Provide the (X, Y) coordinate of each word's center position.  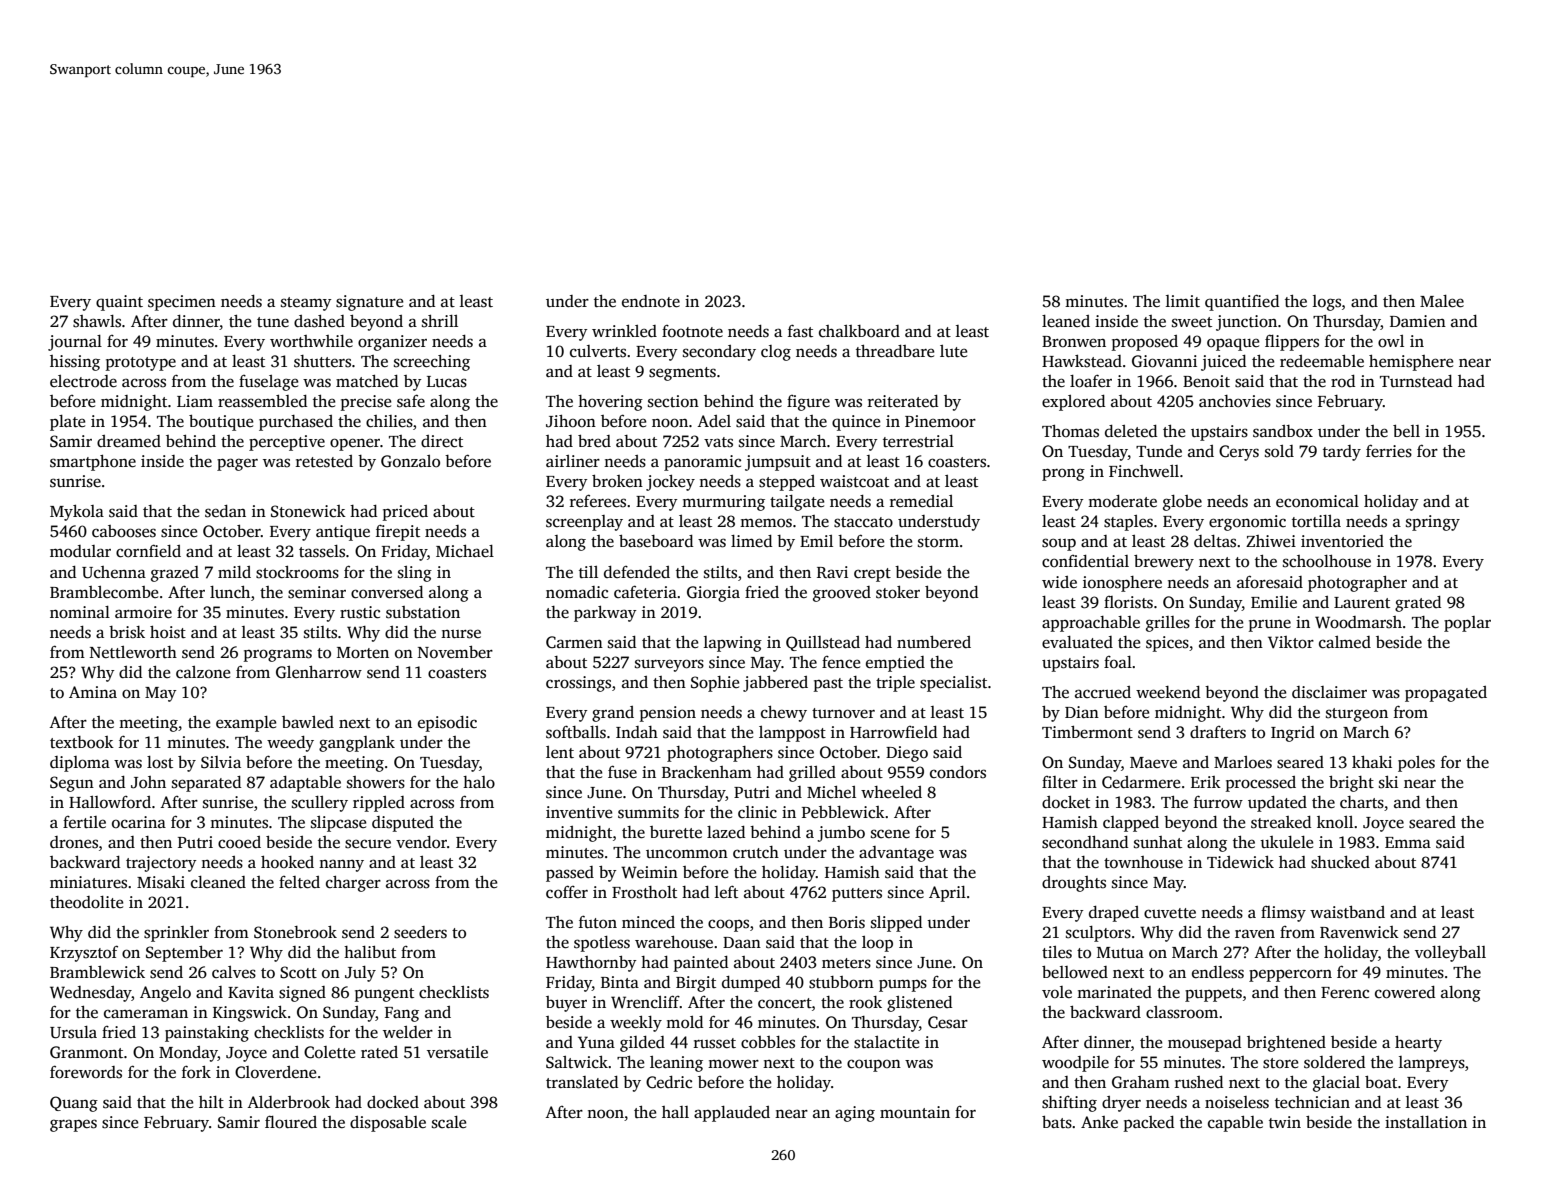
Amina (93, 692)
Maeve (1153, 762)
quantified (1242, 302)
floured (291, 1122)
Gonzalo (410, 461)
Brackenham (707, 772)
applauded (732, 1114)
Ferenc (1345, 993)
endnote (651, 301)
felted (299, 882)
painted (701, 964)
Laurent (1362, 602)
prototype (141, 364)
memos (766, 523)
